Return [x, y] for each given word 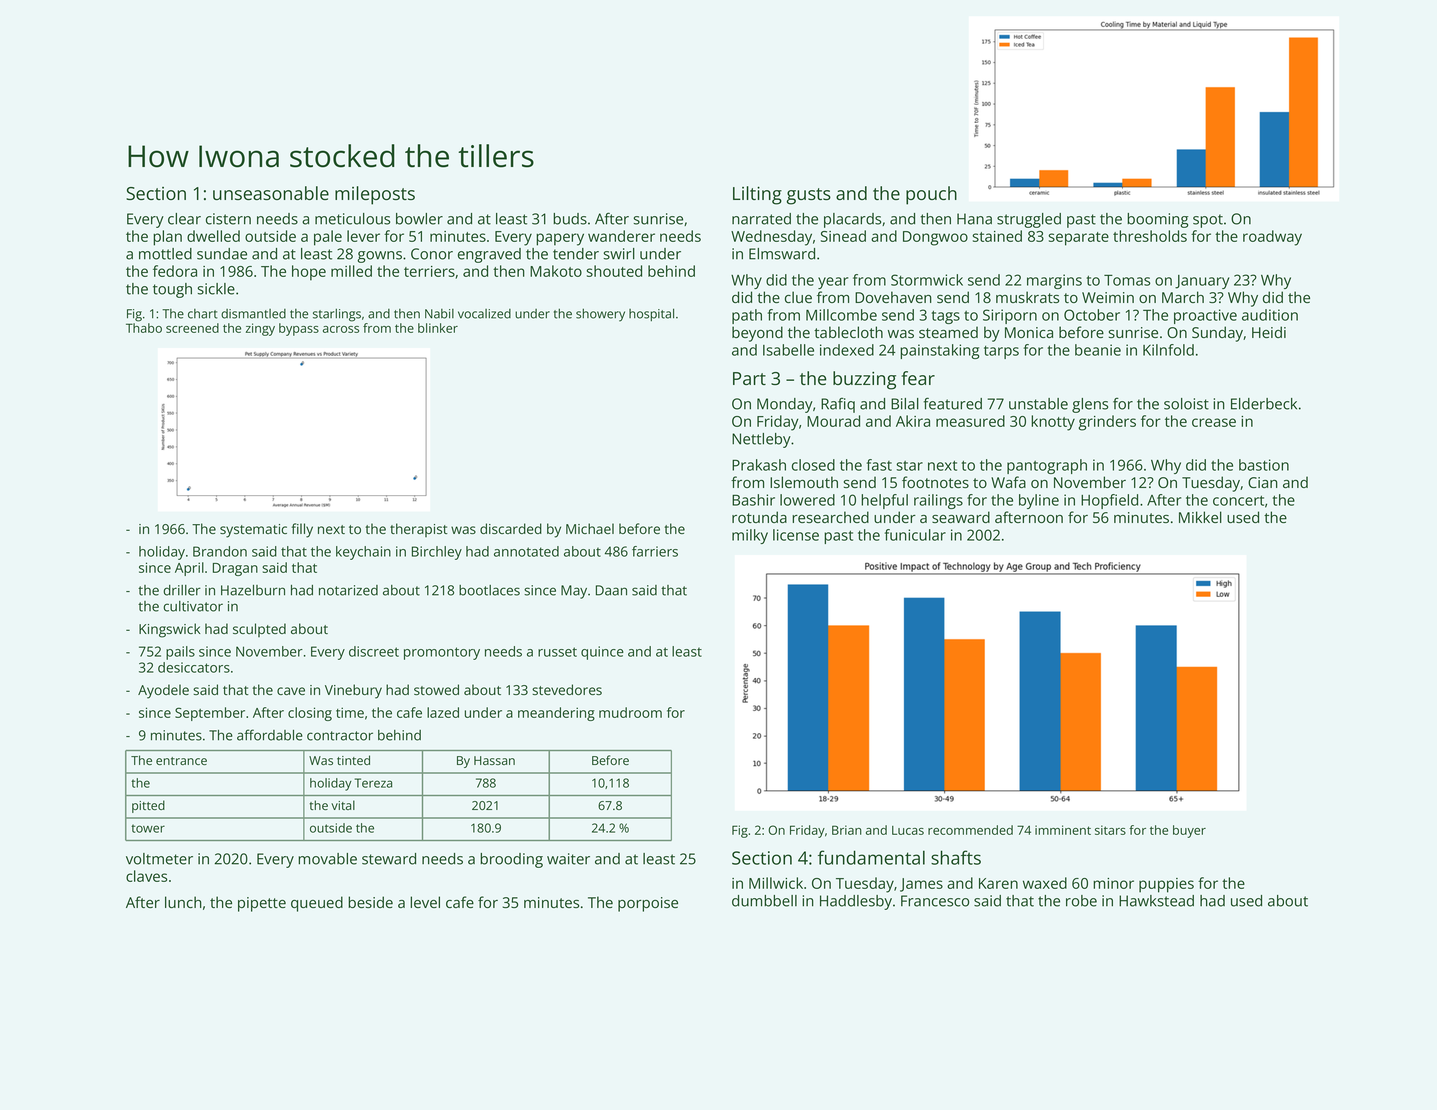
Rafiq [838, 405]
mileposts [375, 195]
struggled [1029, 220]
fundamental [871, 857]
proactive [1205, 316]
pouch [931, 195]
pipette [262, 904]
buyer [1189, 831]
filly [302, 530]
